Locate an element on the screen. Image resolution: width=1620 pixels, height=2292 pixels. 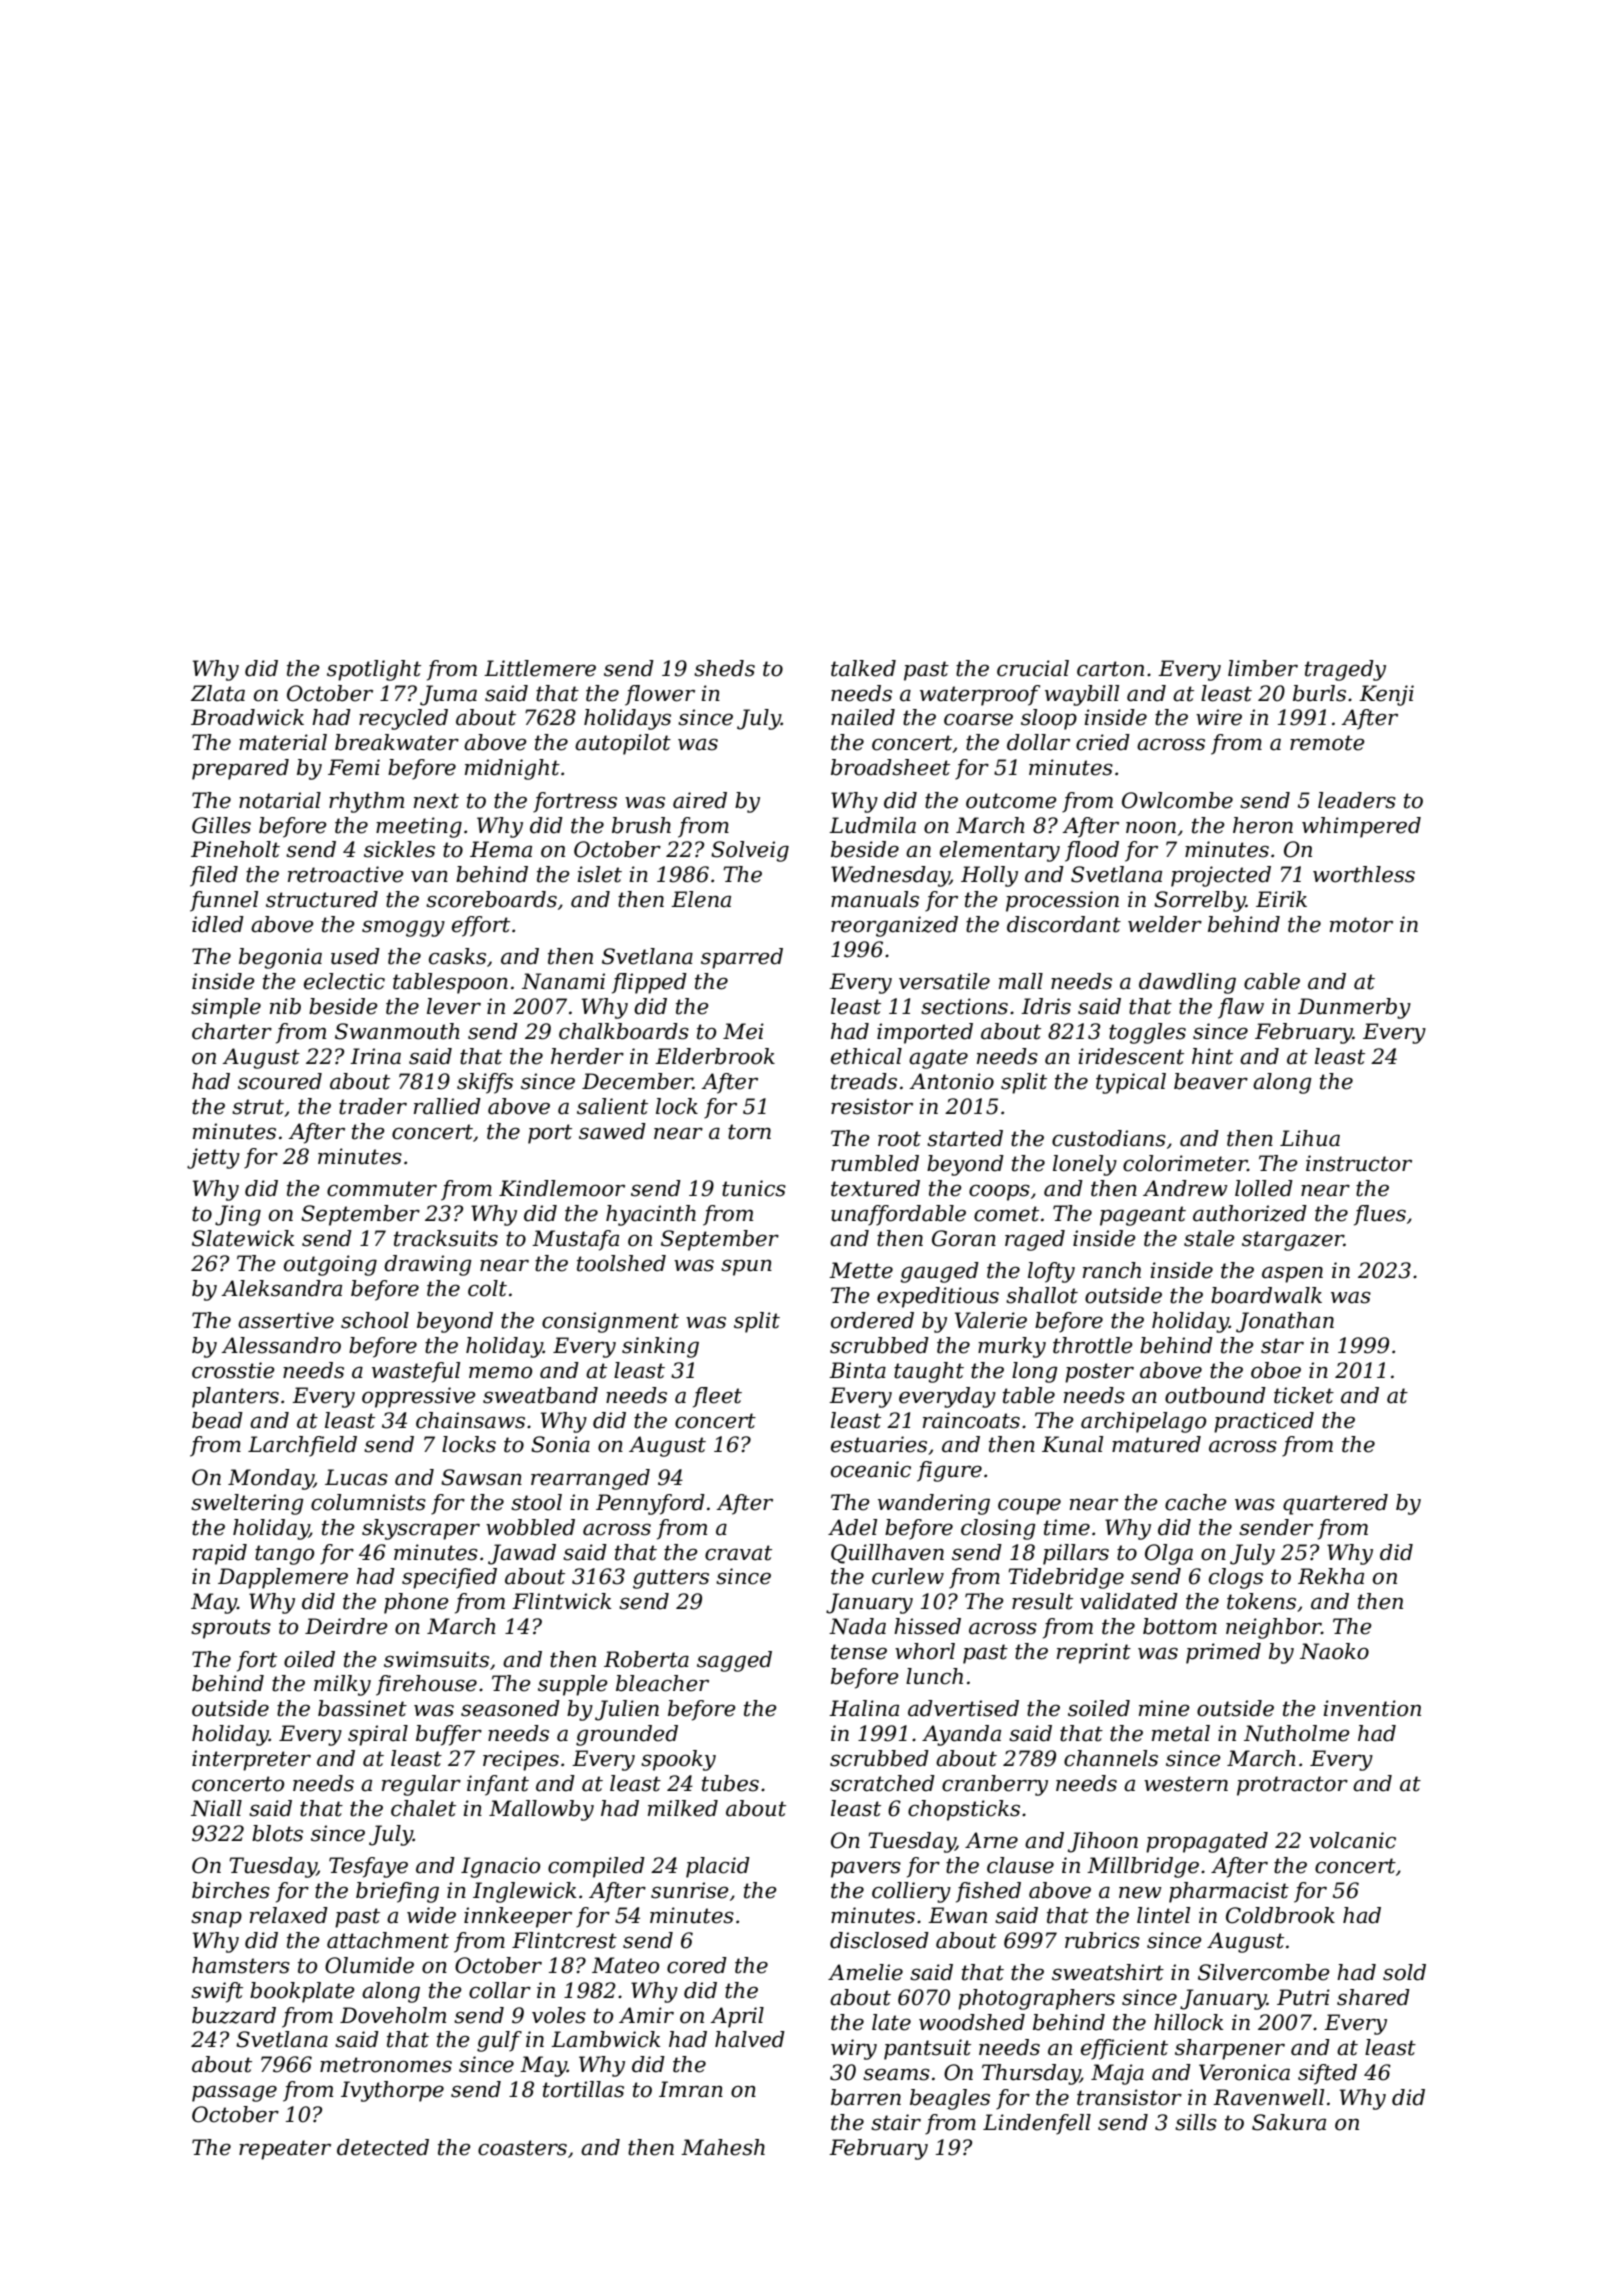
drawing is located at coordinates (428, 1265).
